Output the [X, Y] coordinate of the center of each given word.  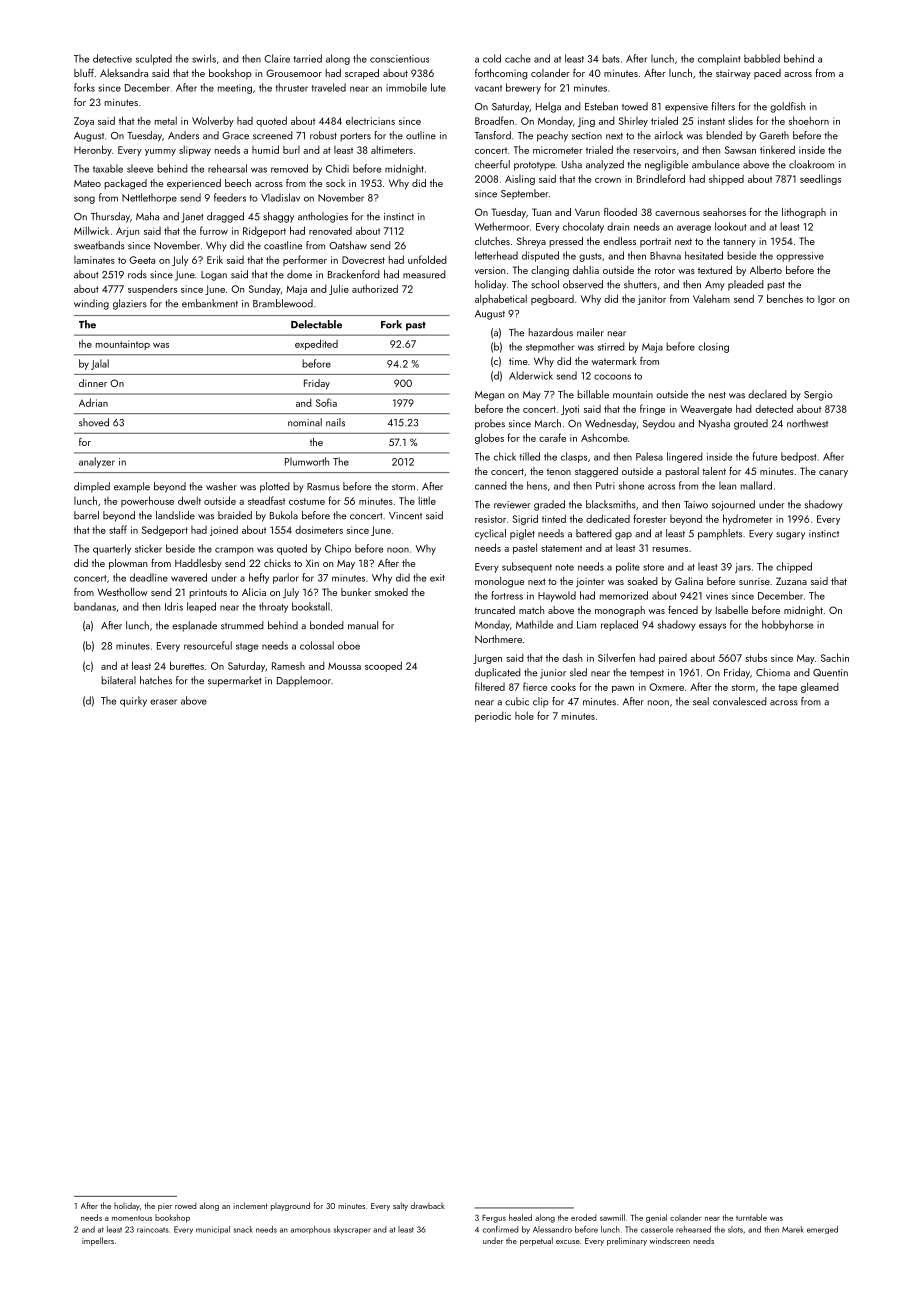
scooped [383, 666]
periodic [493, 716]
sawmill [612, 1217]
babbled [762, 58]
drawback [428, 1205]
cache [518, 58]
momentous [132, 1218]
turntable [751, 1217]
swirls [204, 58]
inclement [251, 1205]
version [489, 270]
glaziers [130, 304]
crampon [234, 551]
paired [673, 659]
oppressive [800, 257]
